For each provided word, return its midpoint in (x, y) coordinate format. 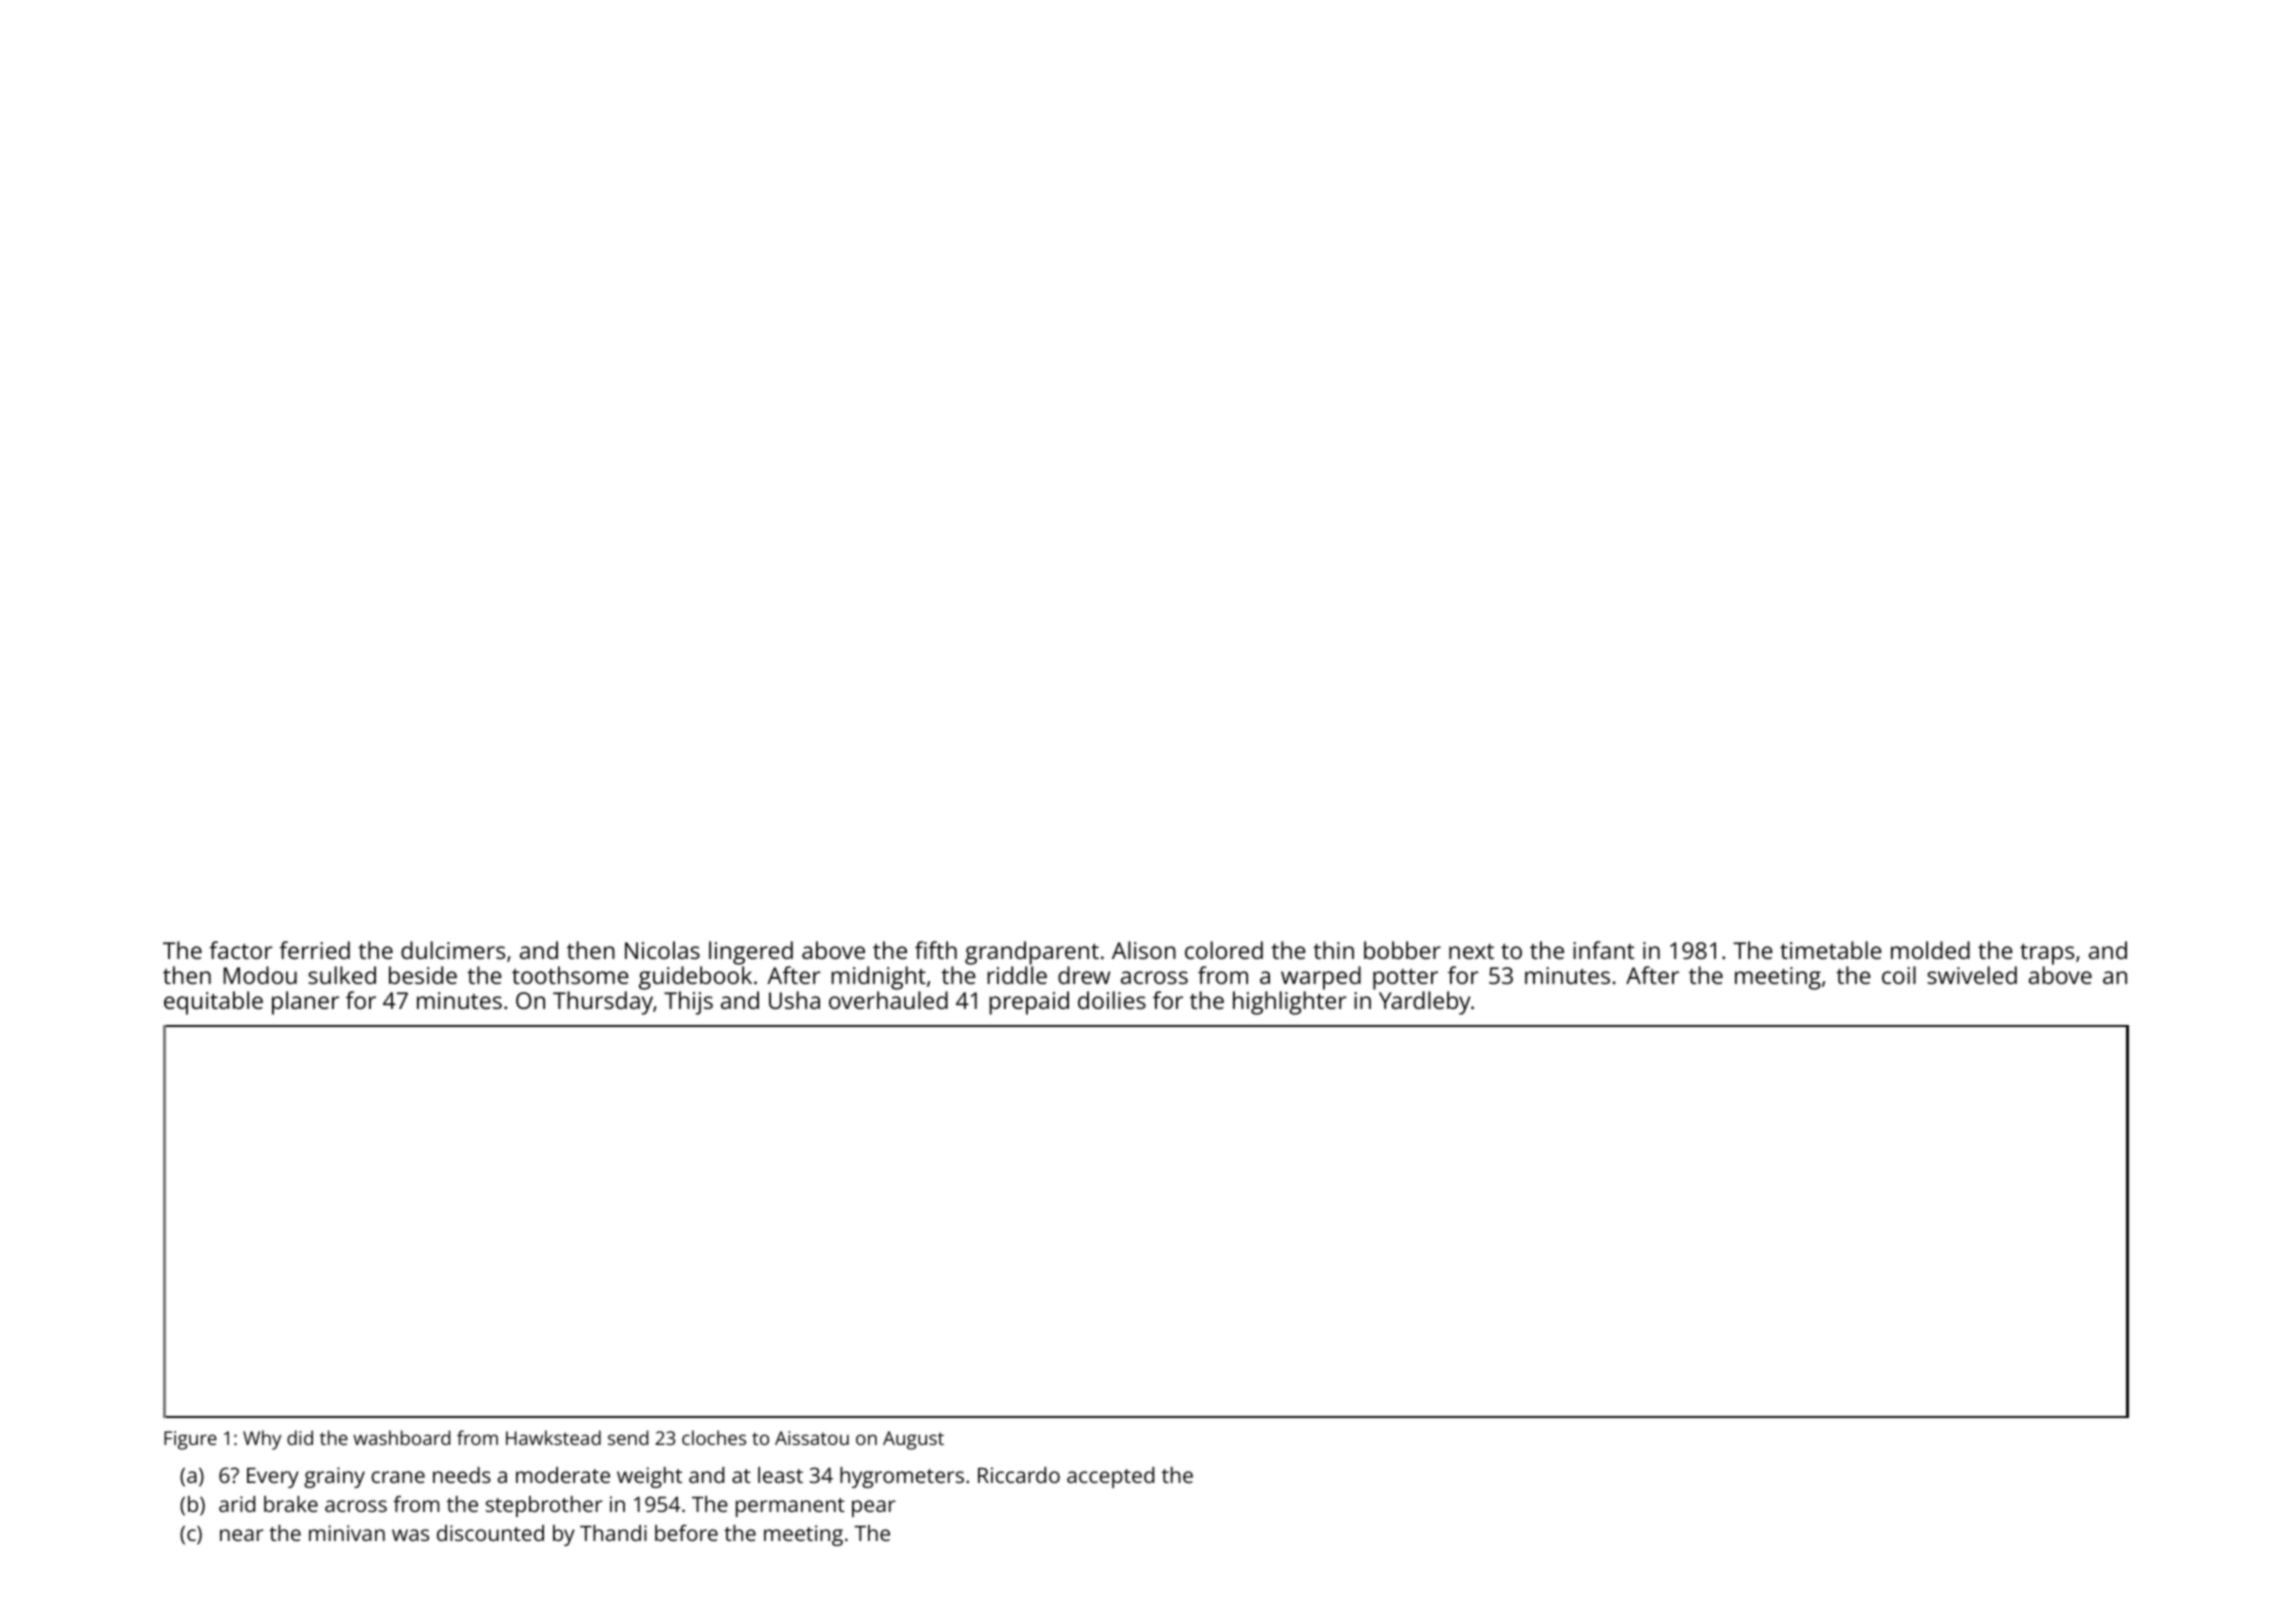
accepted (1110, 1477)
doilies (1112, 1000)
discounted (490, 1533)
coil (1899, 975)
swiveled (1972, 975)
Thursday (603, 1003)
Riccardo (1019, 1475)
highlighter (1289, 1003)
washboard (401, 1437)
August (913, 1440)
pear (873, 1508)
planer (305, 1003)
